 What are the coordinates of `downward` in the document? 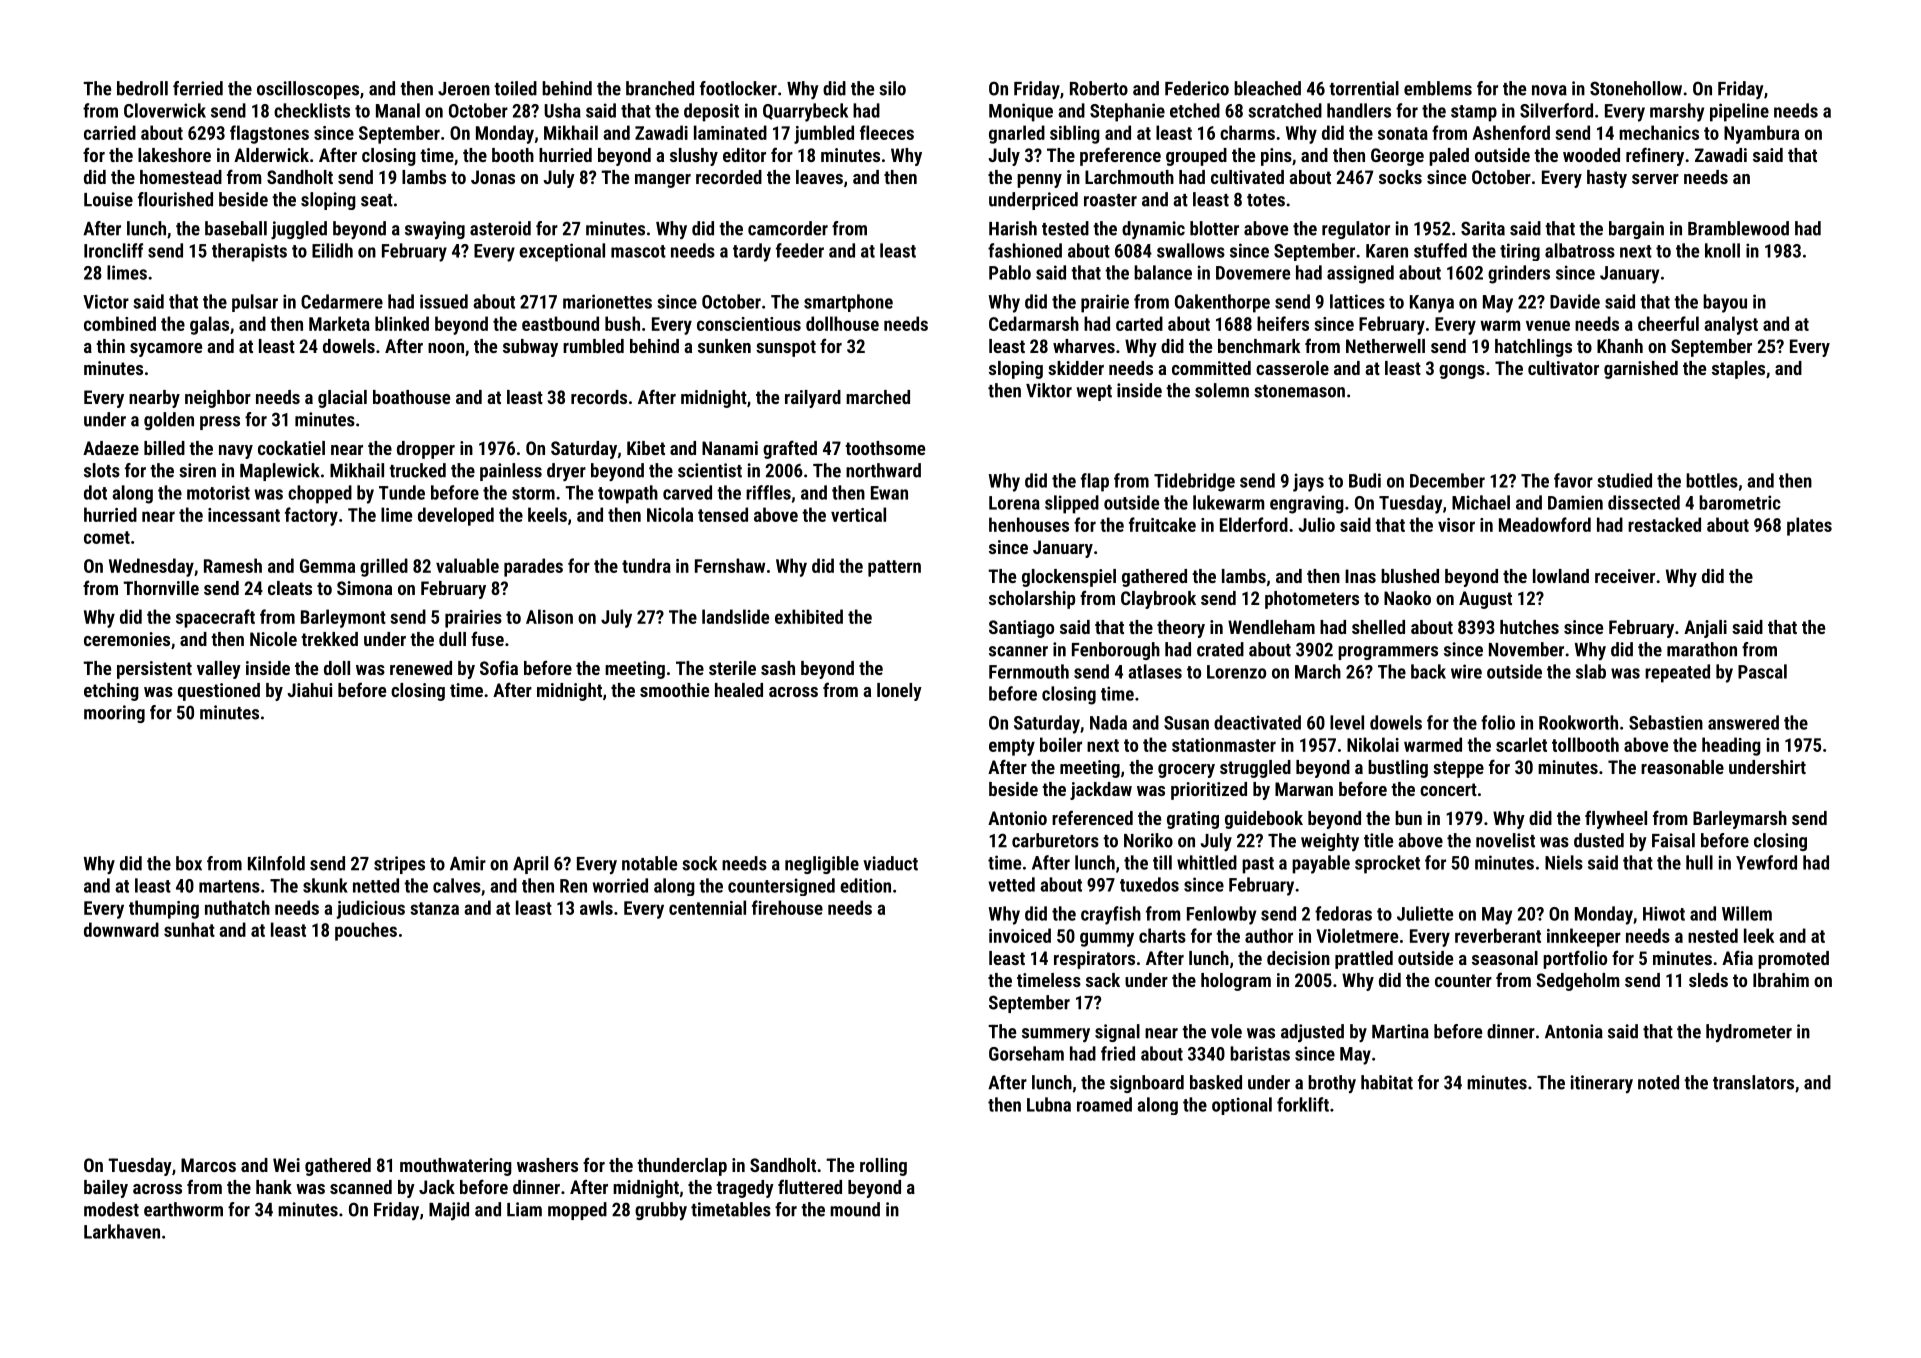 It's located at (121, 929).
